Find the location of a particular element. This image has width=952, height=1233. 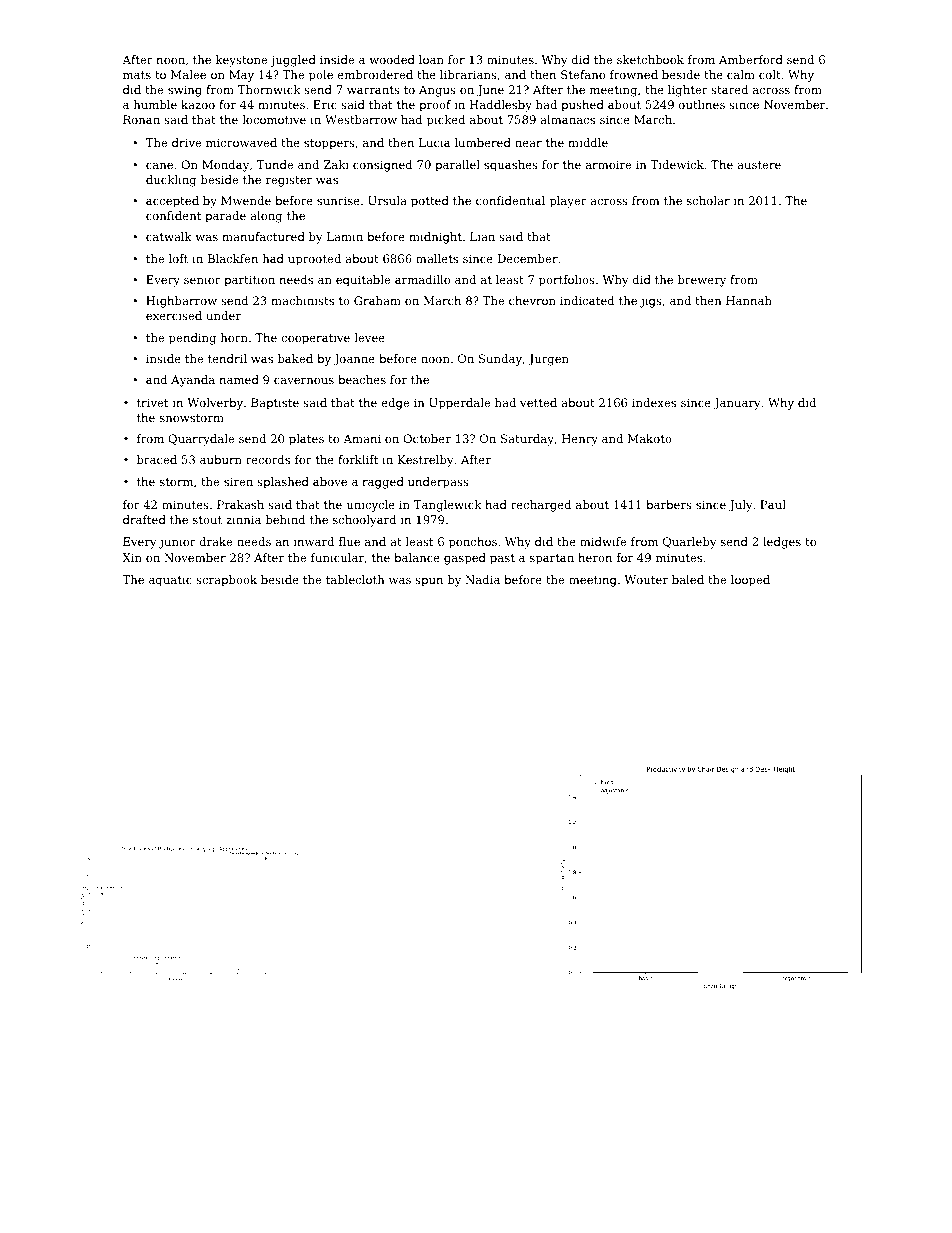

loft is located at coordinates (178, 258).
